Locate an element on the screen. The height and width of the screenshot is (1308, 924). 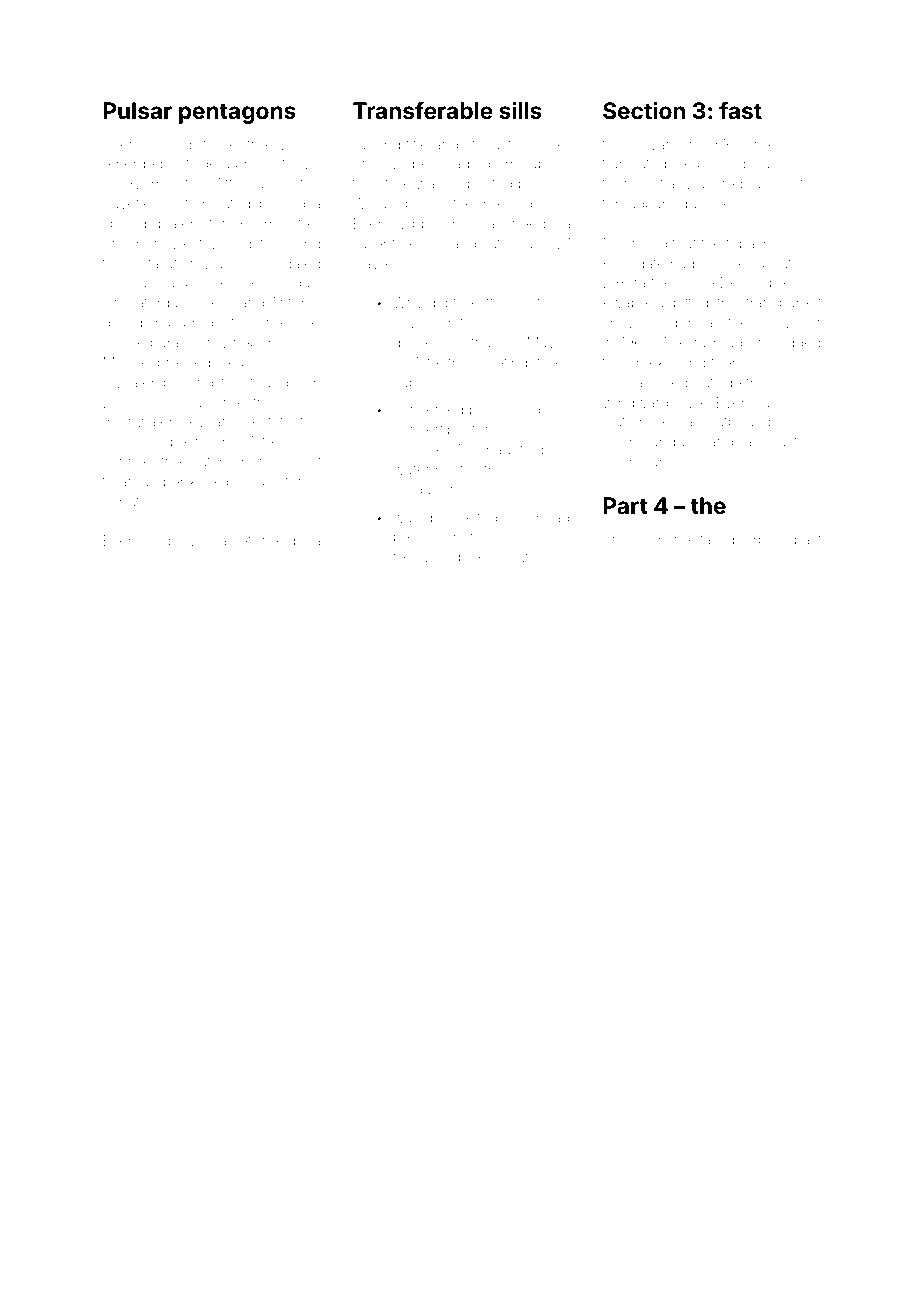
William is located at coordinates (376, 203).
